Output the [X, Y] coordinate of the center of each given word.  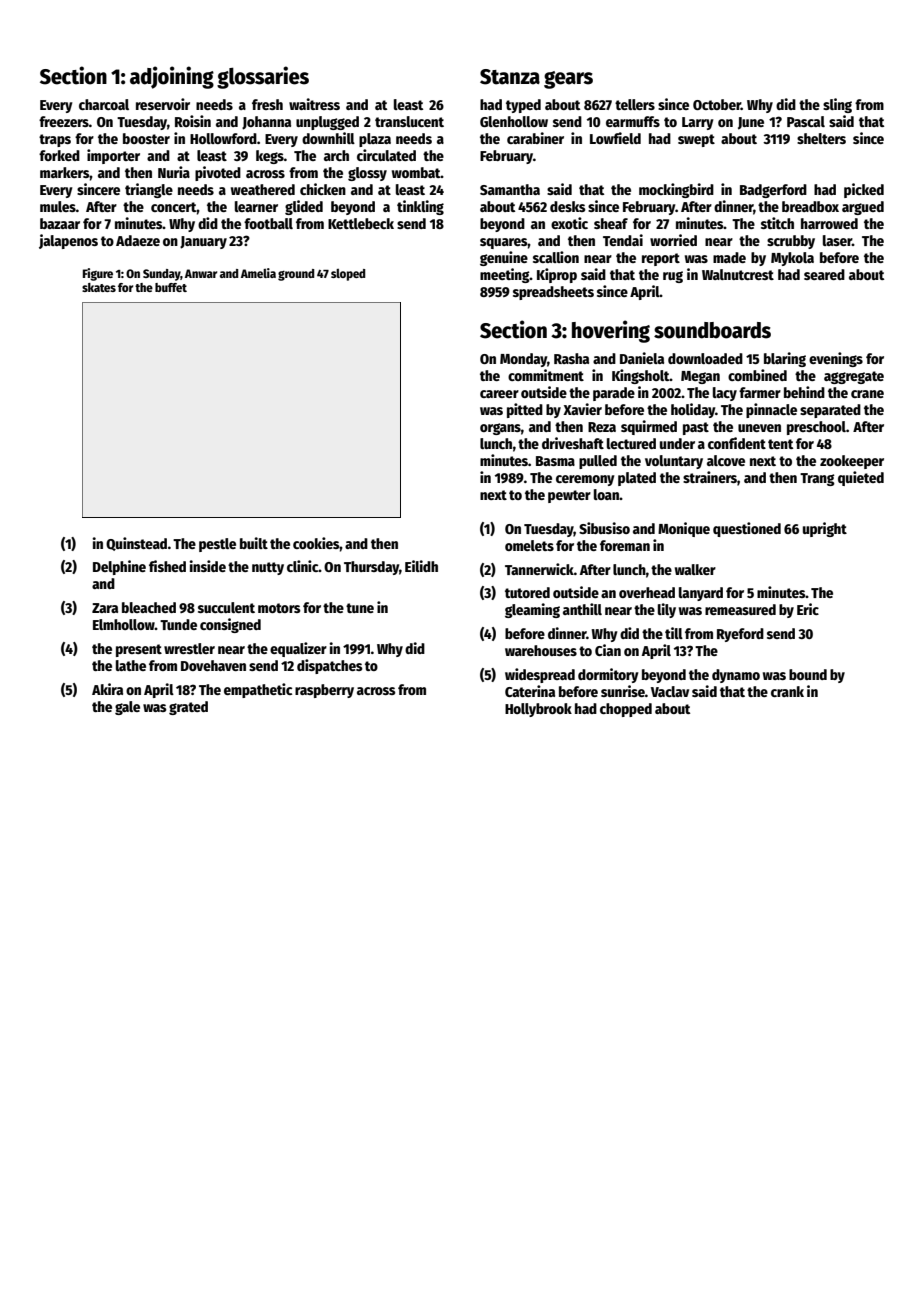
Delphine [119, 567]
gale [127, 708]
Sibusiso [604, 528]
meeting [505, 275]
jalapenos [68, 241]
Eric [808, 609]
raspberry [324, 691]
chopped [626, 710]
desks [568, 206]
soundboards [712, 330]
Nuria [174, 172]
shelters [821, 138]
